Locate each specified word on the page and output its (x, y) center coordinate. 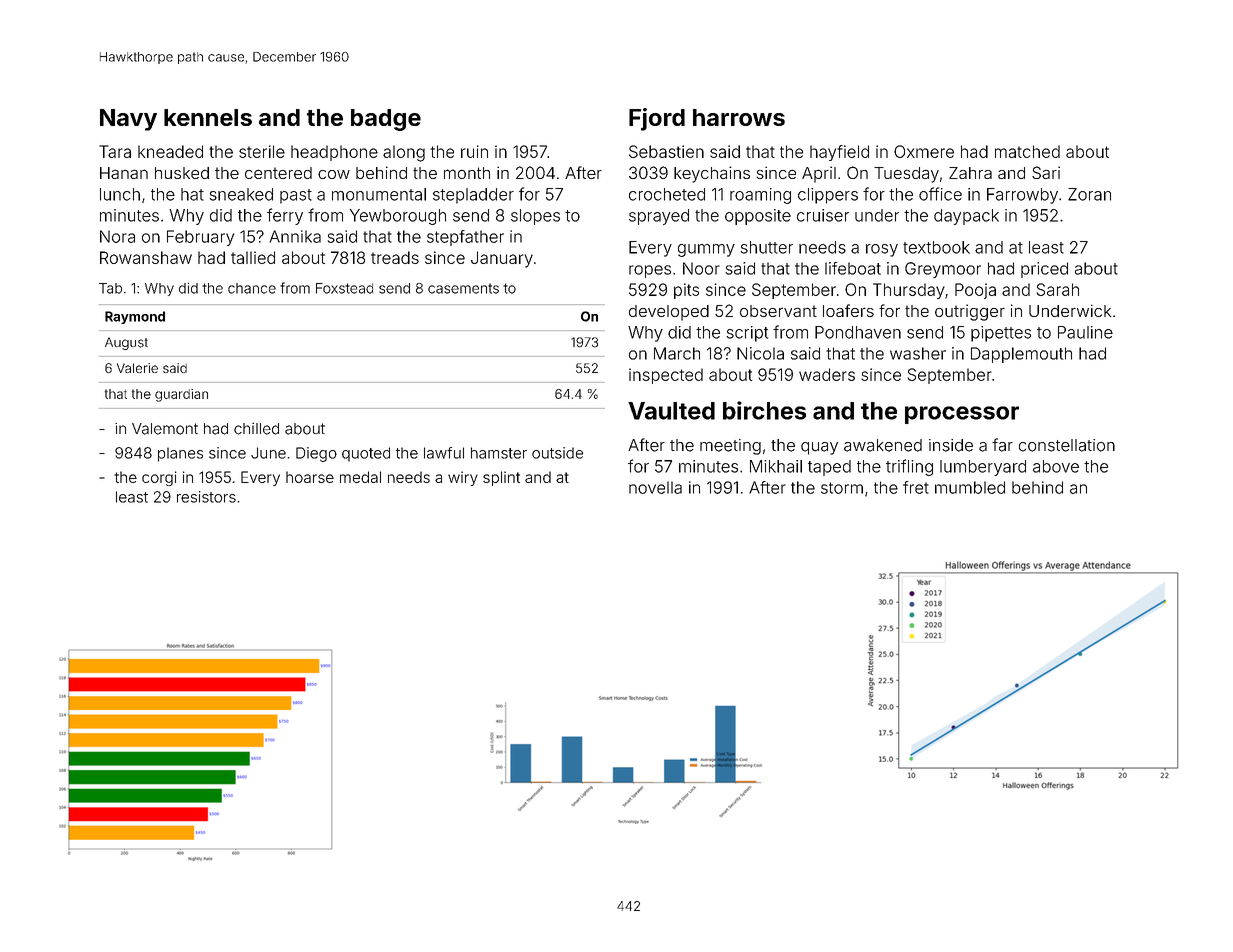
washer (918, 353)
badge (386, 120)
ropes (650, 271)
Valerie (137, 368)
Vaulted (671, 411)
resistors (206, 497)
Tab (110, 288)
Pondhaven (858, 332)
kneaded (170, 151)
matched (1027, 151)
